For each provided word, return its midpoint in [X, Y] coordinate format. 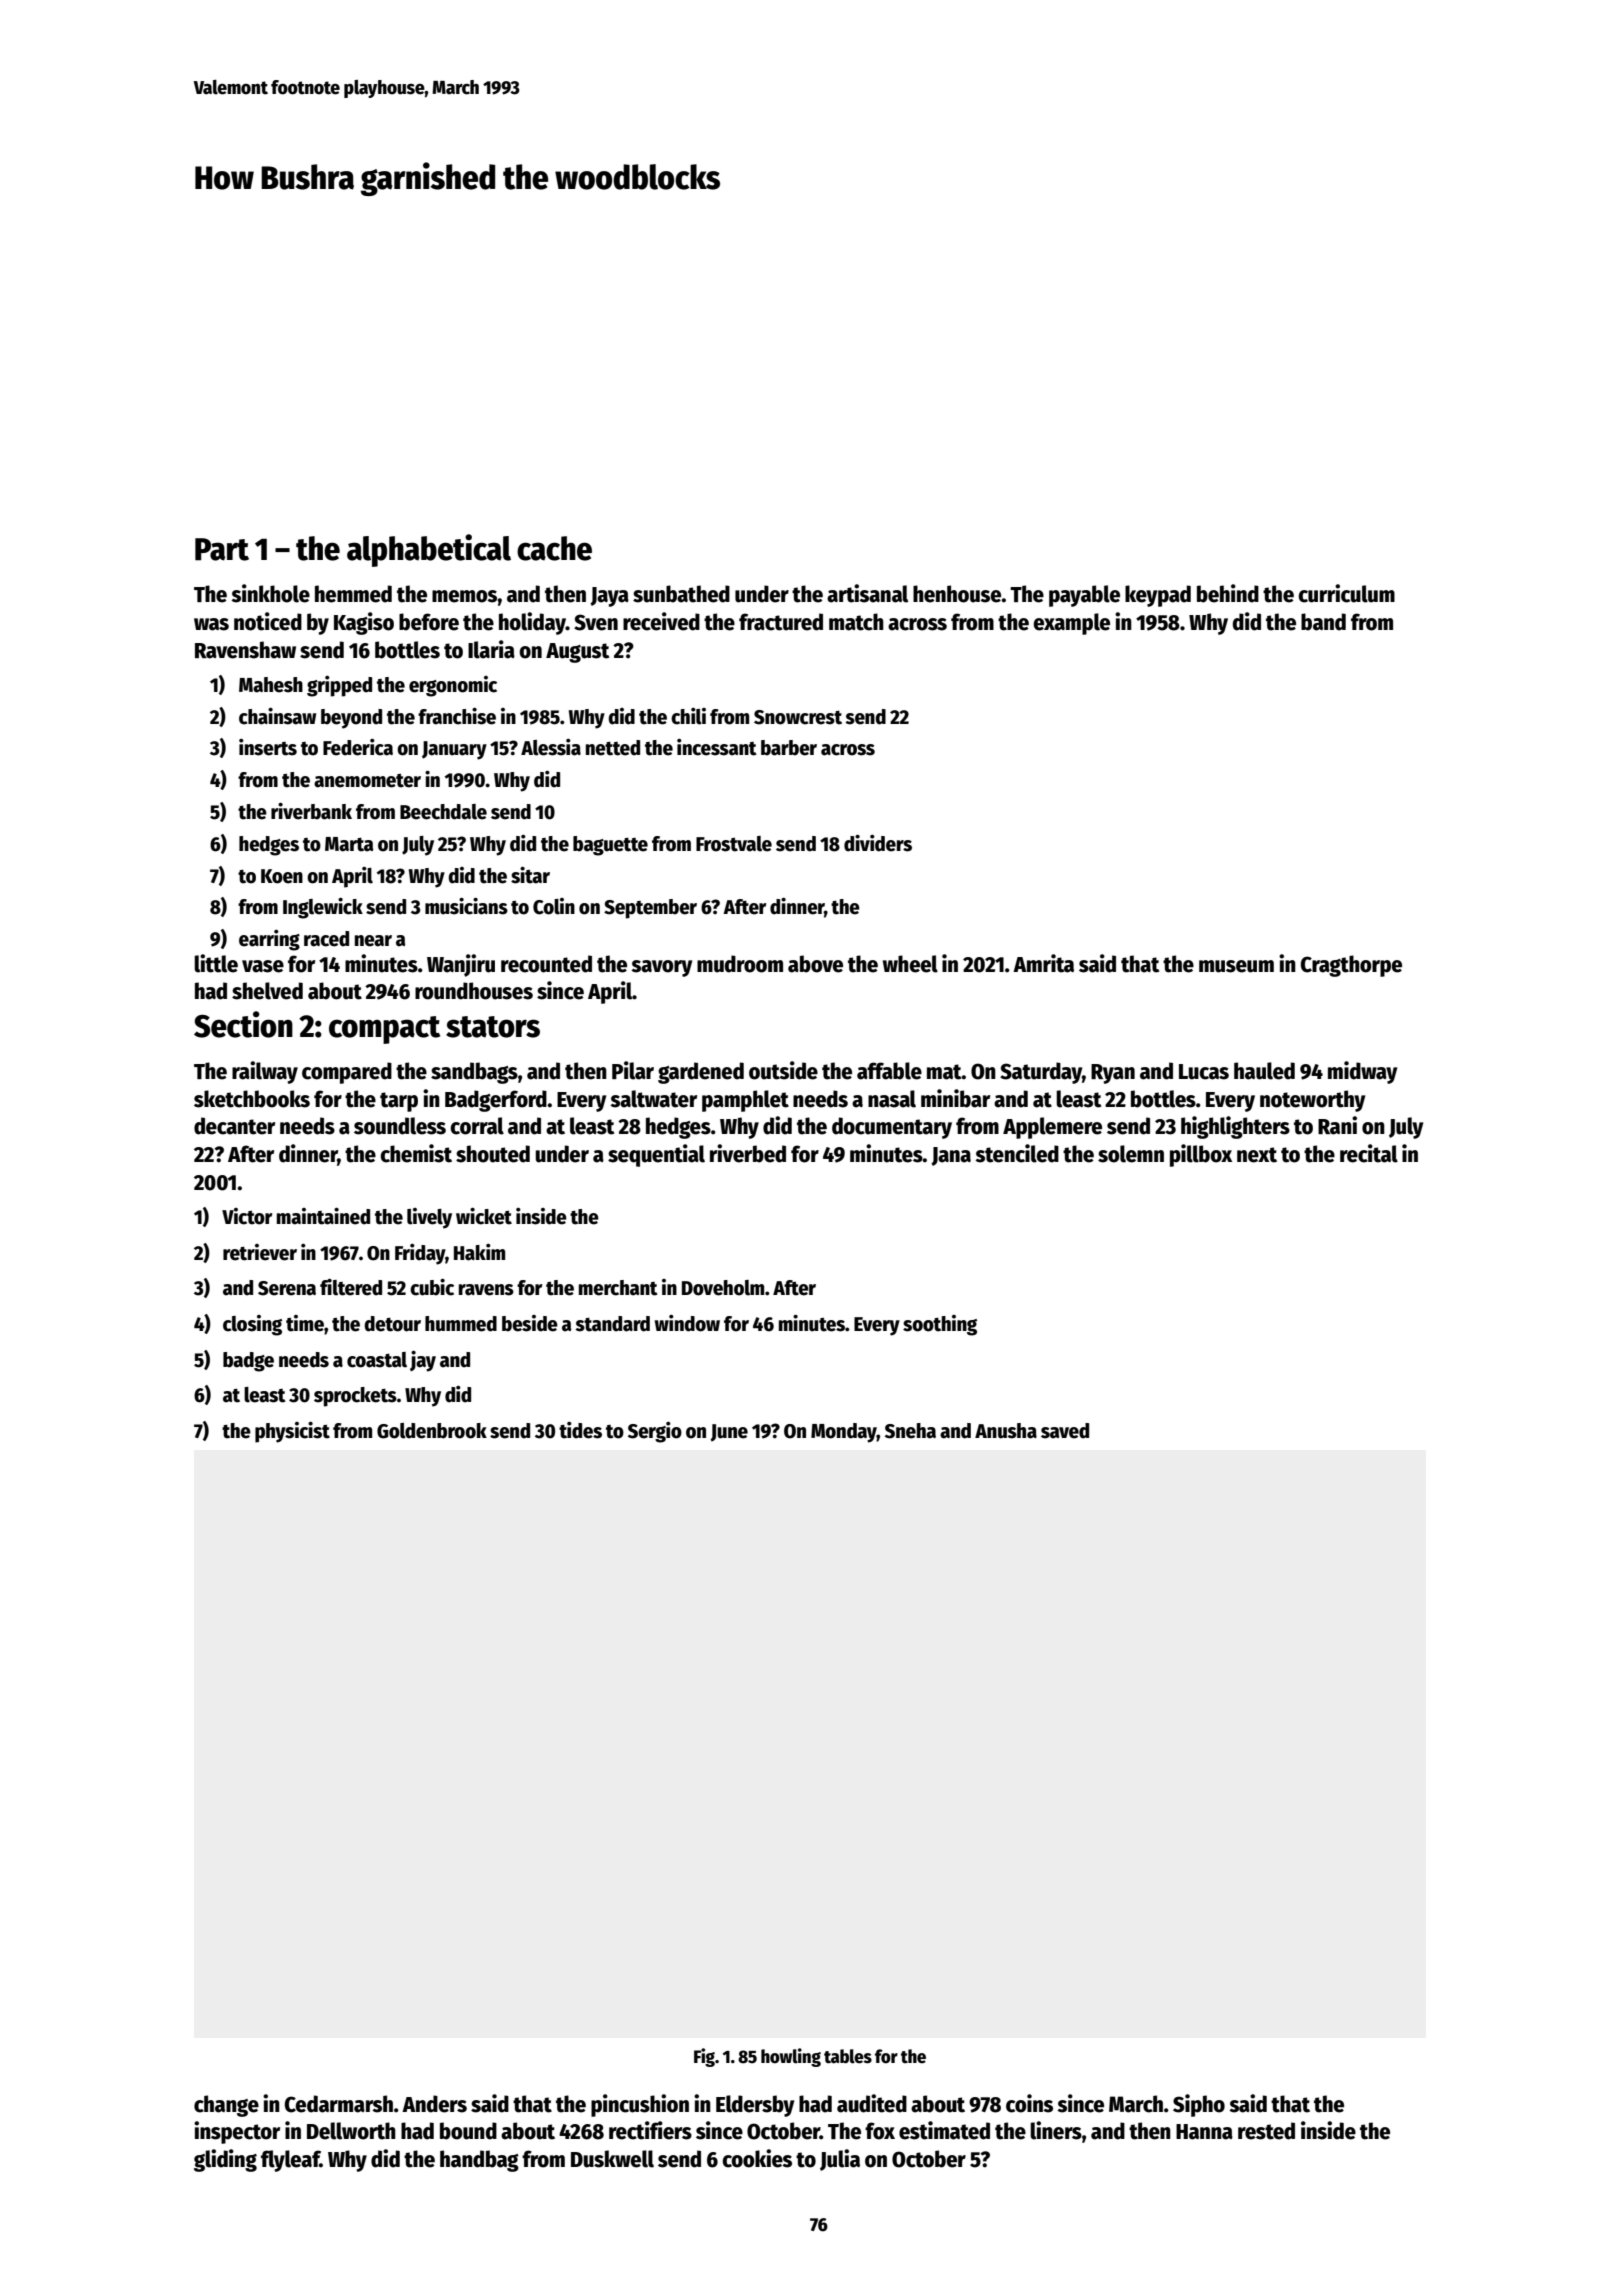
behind [1228, 593]
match [856, 622]
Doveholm [723, 1288]
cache [554, 548]
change [226, 2106]
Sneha [910, 1431]
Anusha [1006, 1431]
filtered [351, 1287]
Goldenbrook [432, 1431]
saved [1065, 1431]
